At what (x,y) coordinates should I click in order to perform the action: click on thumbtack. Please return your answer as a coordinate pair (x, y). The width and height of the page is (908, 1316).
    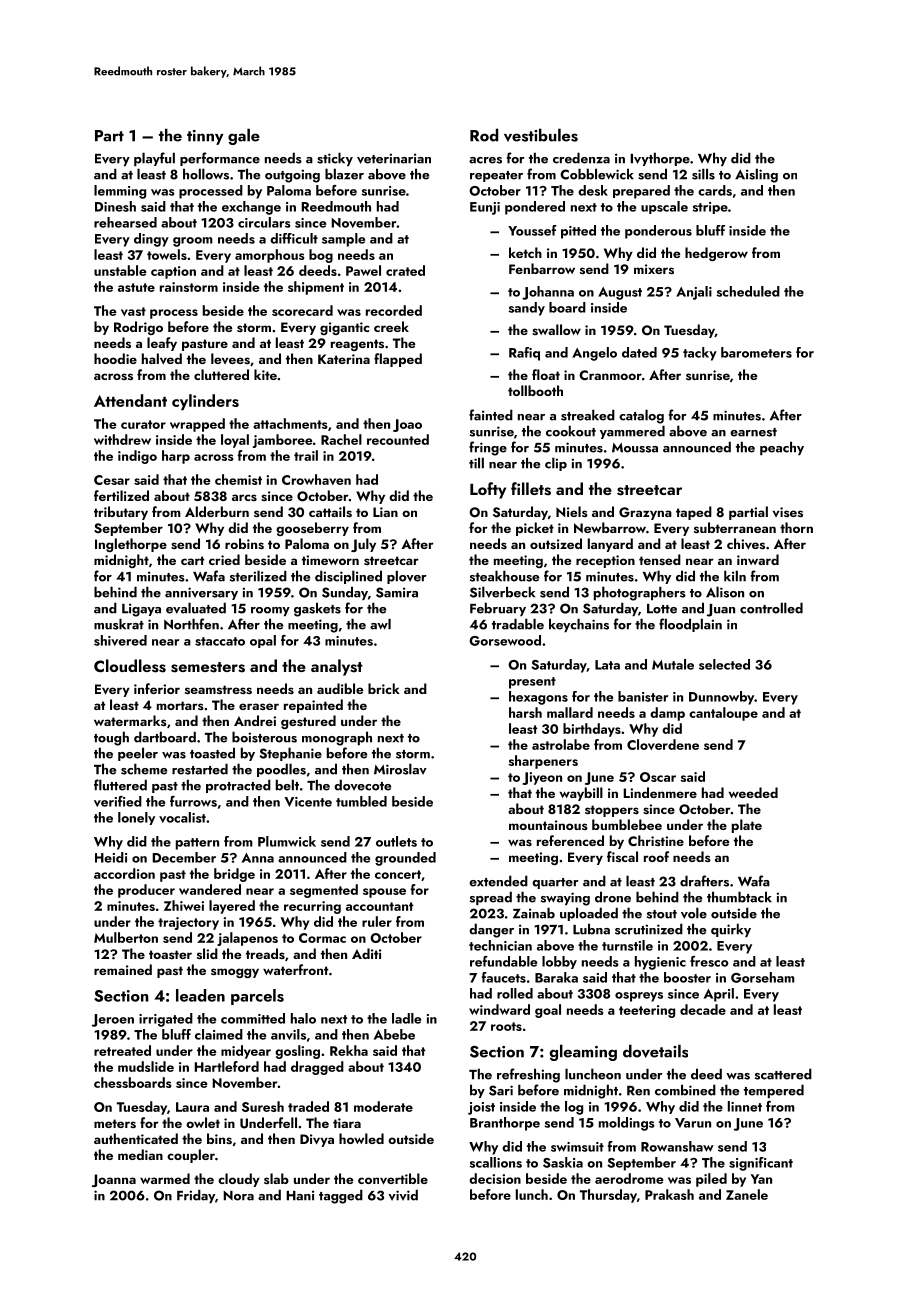
    Looking at the image, I should click on (739, 897).
